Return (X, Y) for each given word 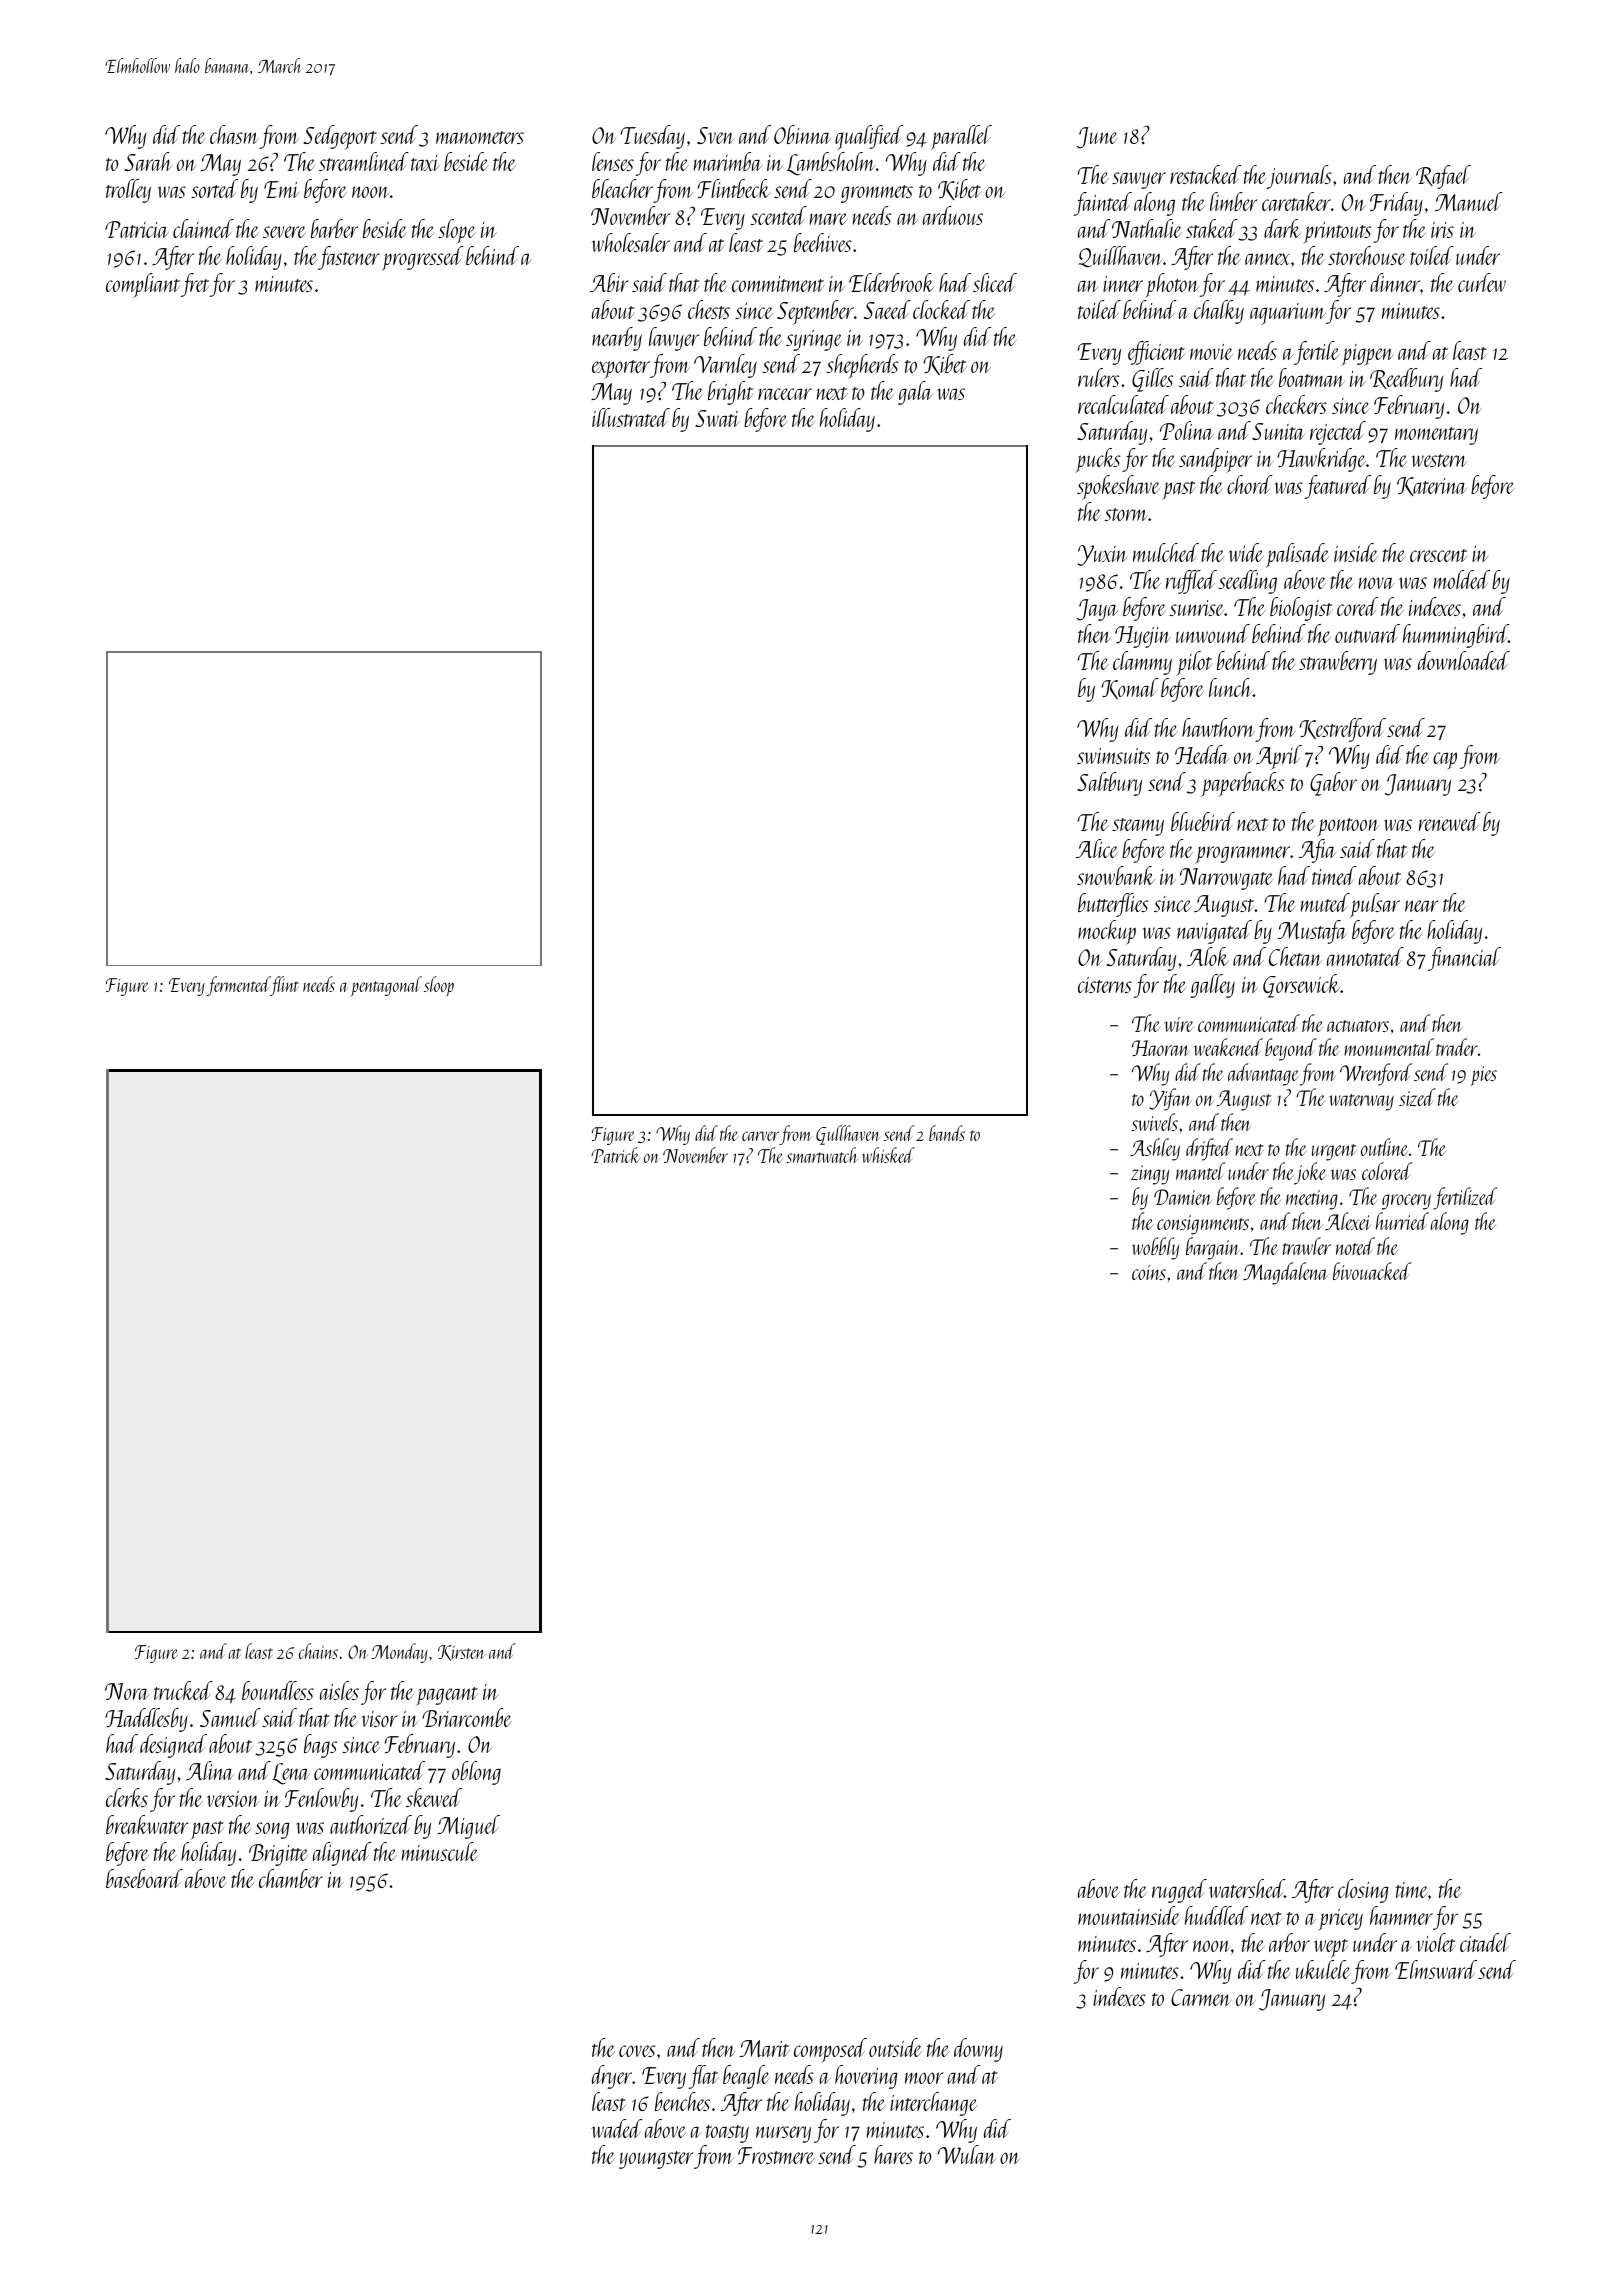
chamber (291, 1878)
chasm (234, 134)
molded (1461, 579)
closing (1363, 1891)
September (815, 312)
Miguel (469, 1827)
